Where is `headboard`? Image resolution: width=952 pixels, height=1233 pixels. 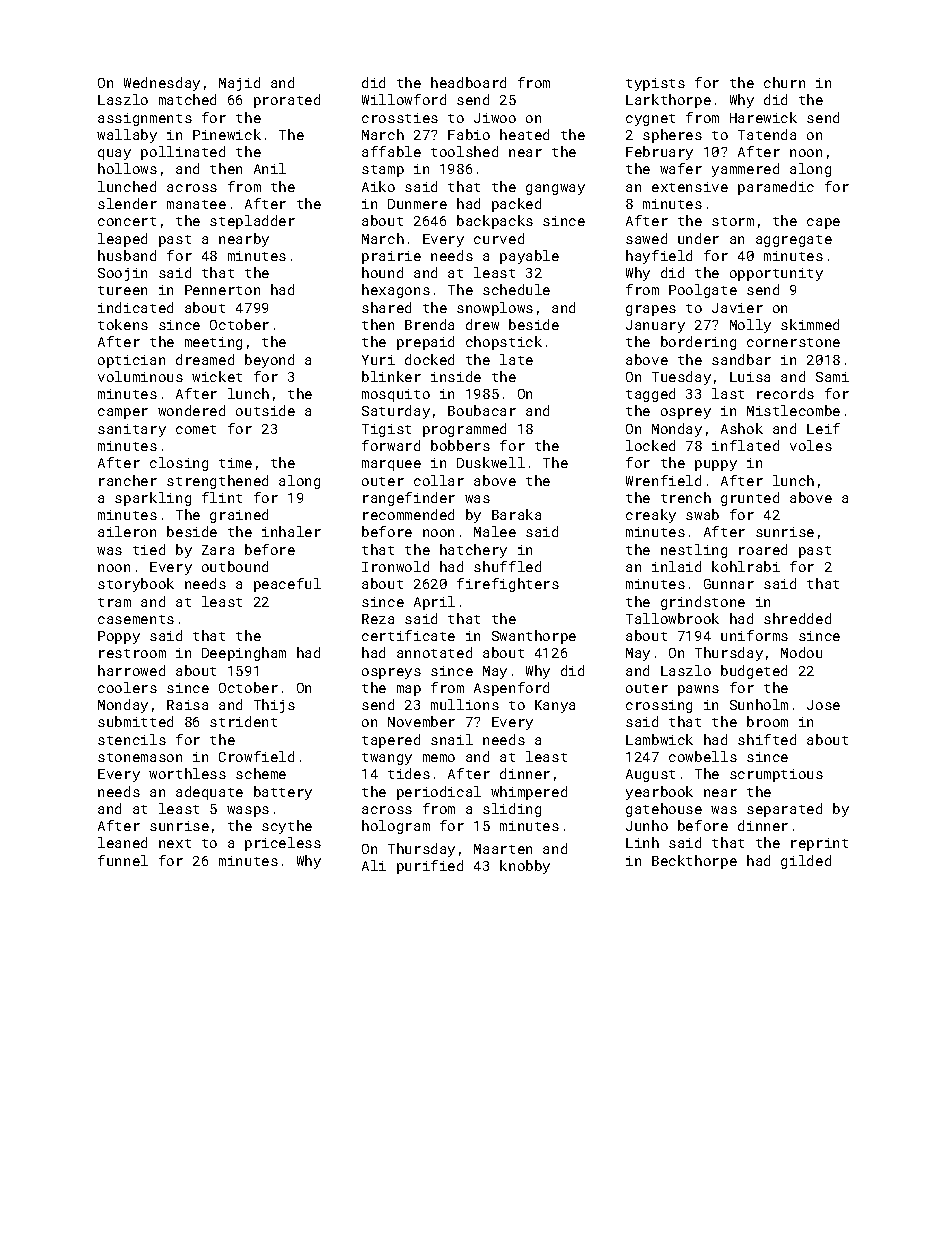
headboard is located at coordinates (468, 82).
